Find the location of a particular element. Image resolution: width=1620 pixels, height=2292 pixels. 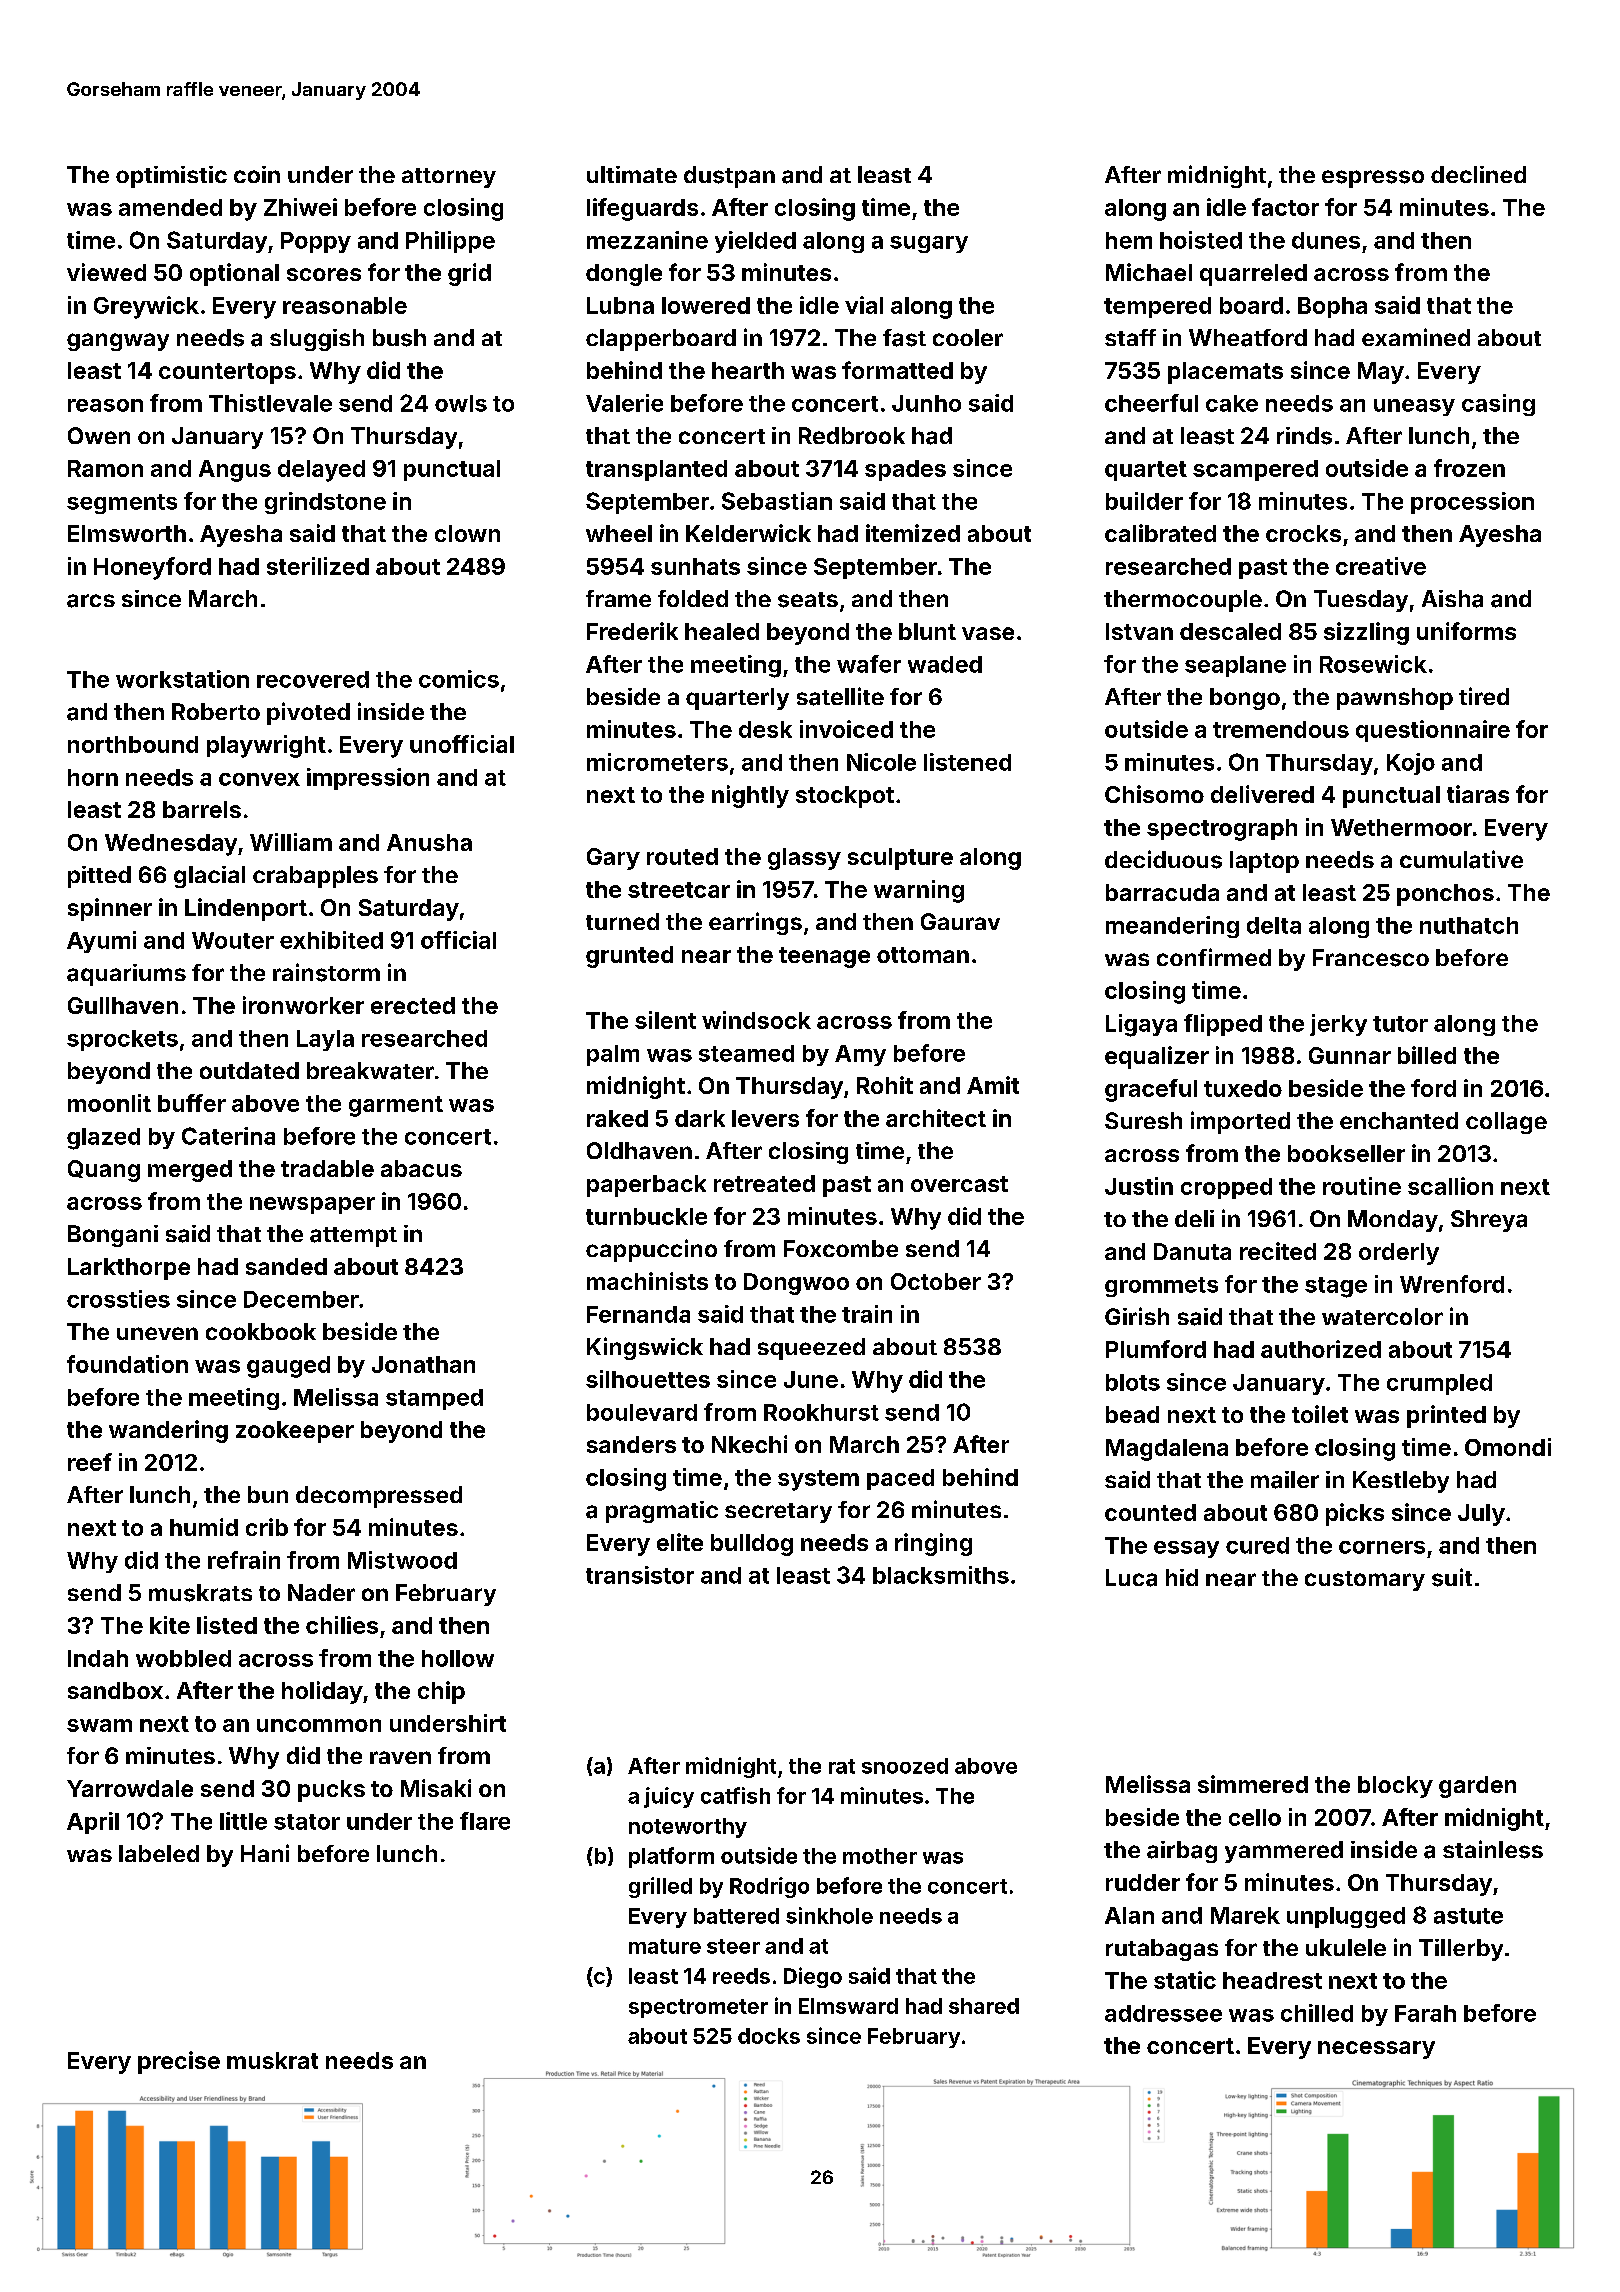

garment is located at coordinates (396, 1106).
